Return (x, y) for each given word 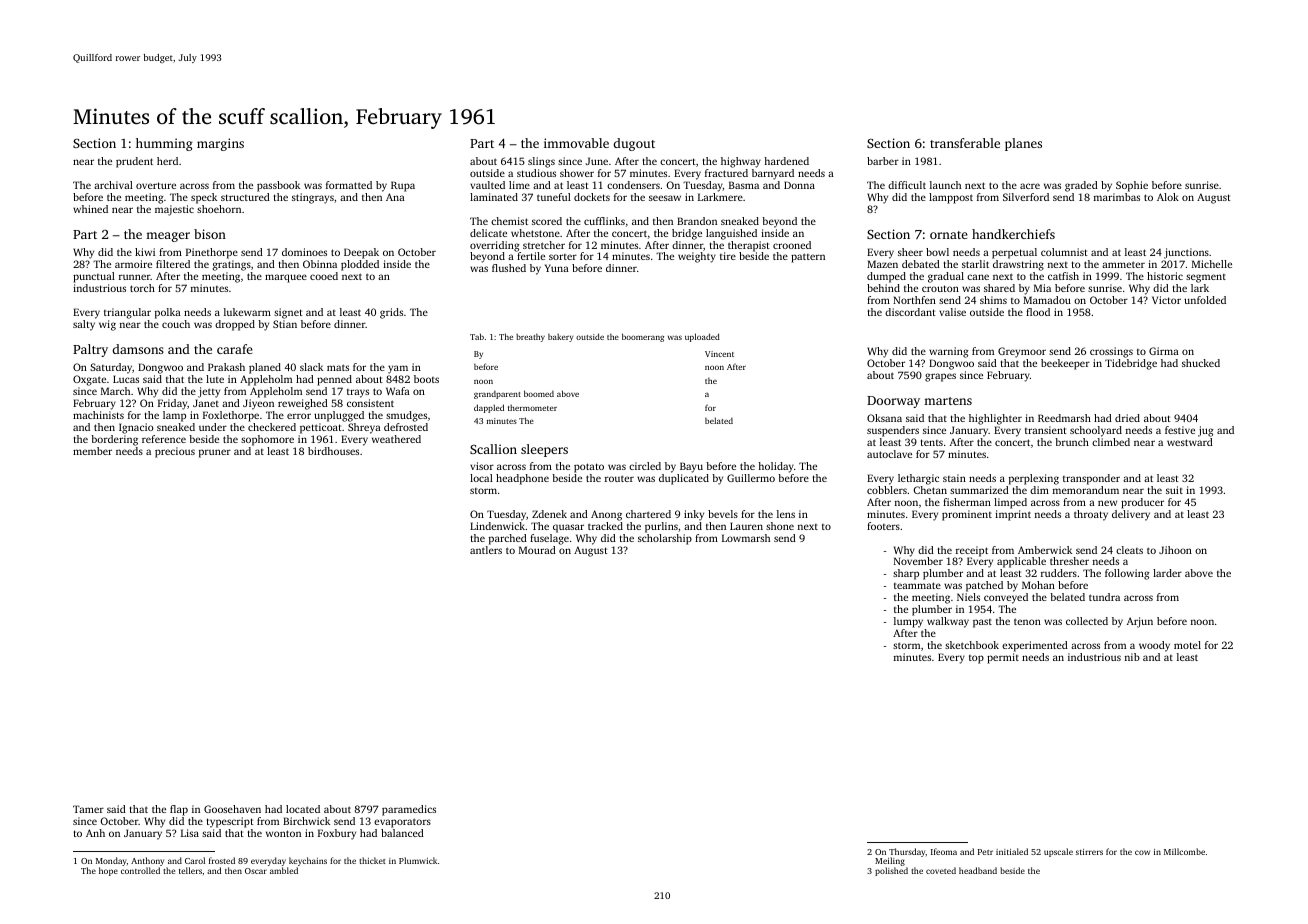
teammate (917, 585)
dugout (634, 144)
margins (220, 144)
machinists (98, 415)
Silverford (1026, 197)
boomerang (643, 337)
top (976, 659)
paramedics (409, 810)
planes (1023, 144)
